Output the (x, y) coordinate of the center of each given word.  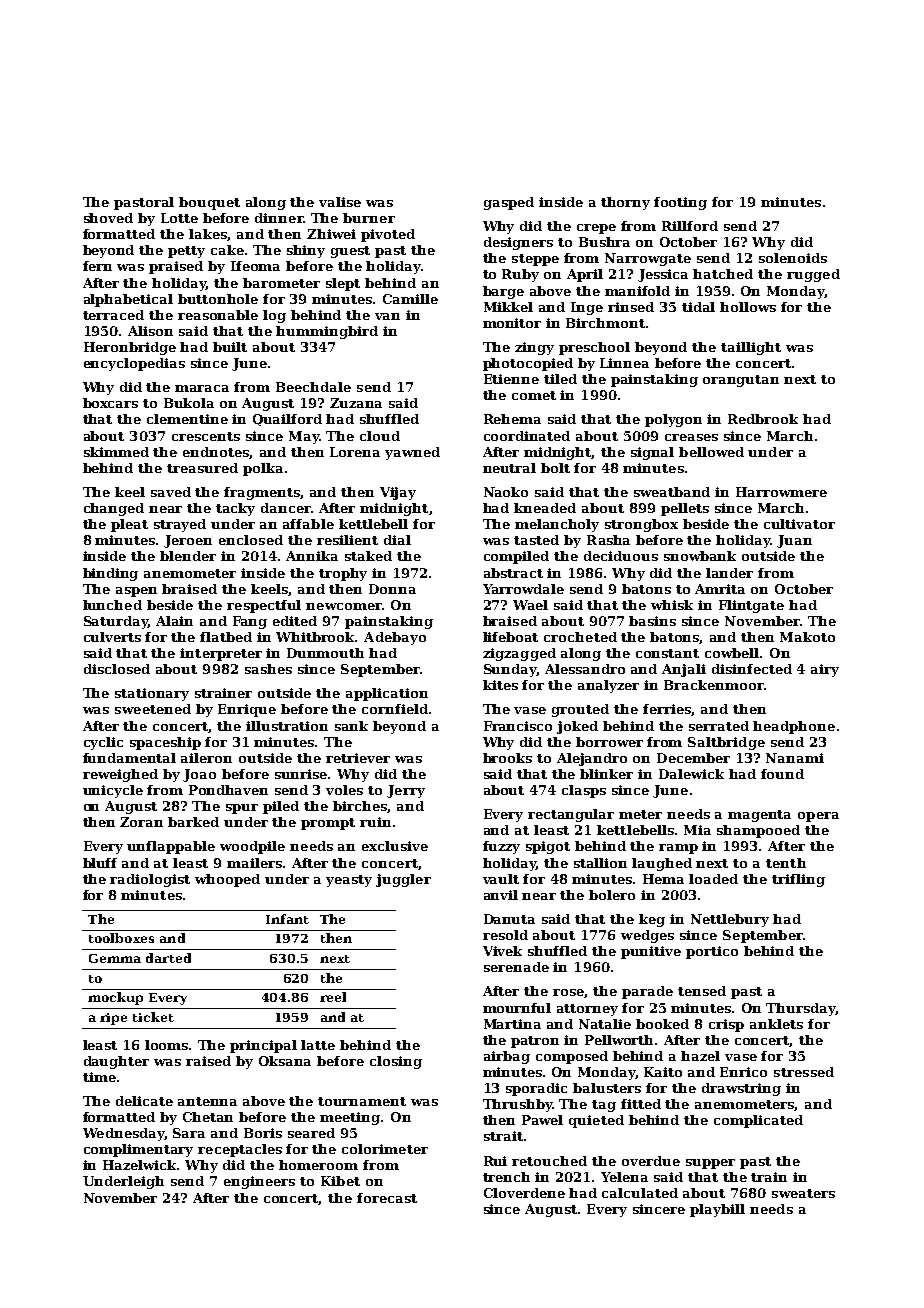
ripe (113, 1019)
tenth (786, 863)
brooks (507, 758)
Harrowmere (781, 492)
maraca (202, 388)
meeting (350, 1118)
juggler (403, 880)
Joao (199, 775)
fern (97, 266)
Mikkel (508, 307)
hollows (748, 307)
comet (534, 395)
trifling (798, 880)
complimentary (138, 1150)
